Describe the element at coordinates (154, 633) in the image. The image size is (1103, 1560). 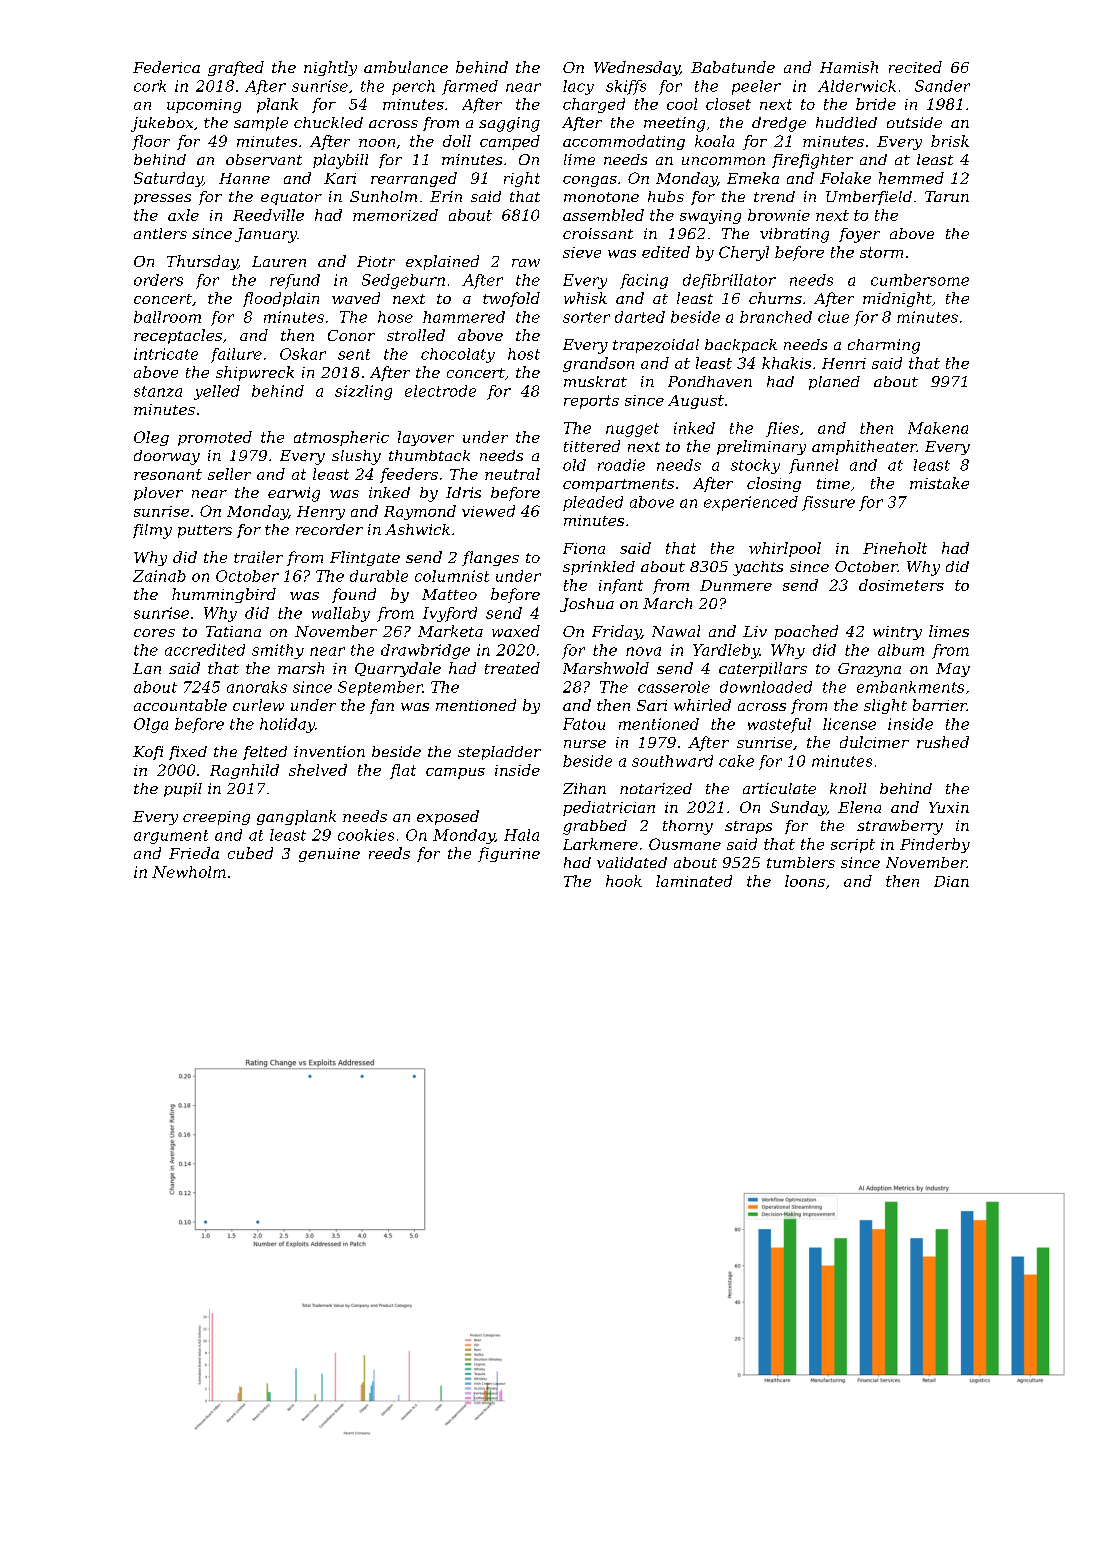
I see `cores` at that location.
